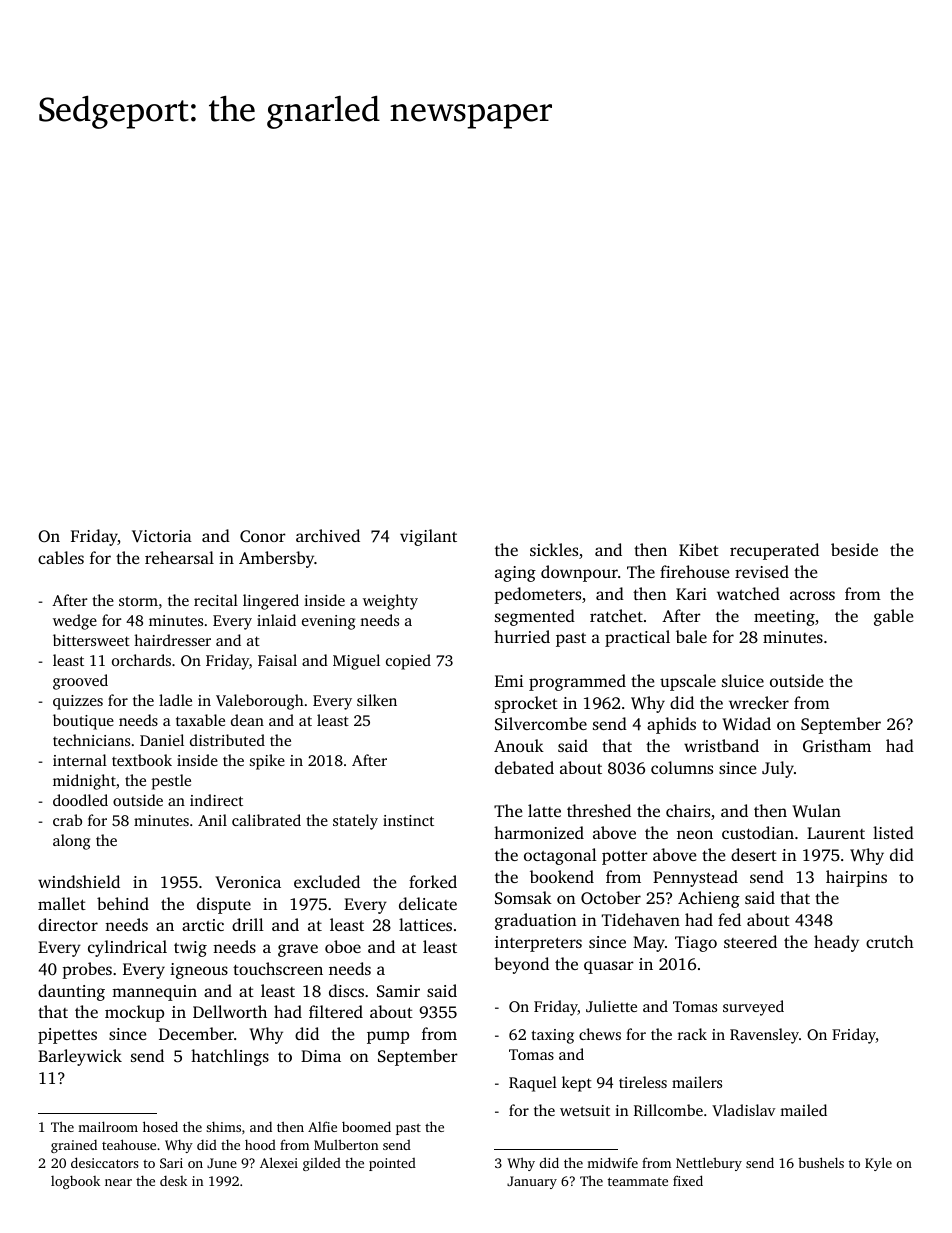 This image has height=1233, width=952. What do you see at coordinates (123, 903) in the image?
I see `behind` at bounding box center [123, 903].
